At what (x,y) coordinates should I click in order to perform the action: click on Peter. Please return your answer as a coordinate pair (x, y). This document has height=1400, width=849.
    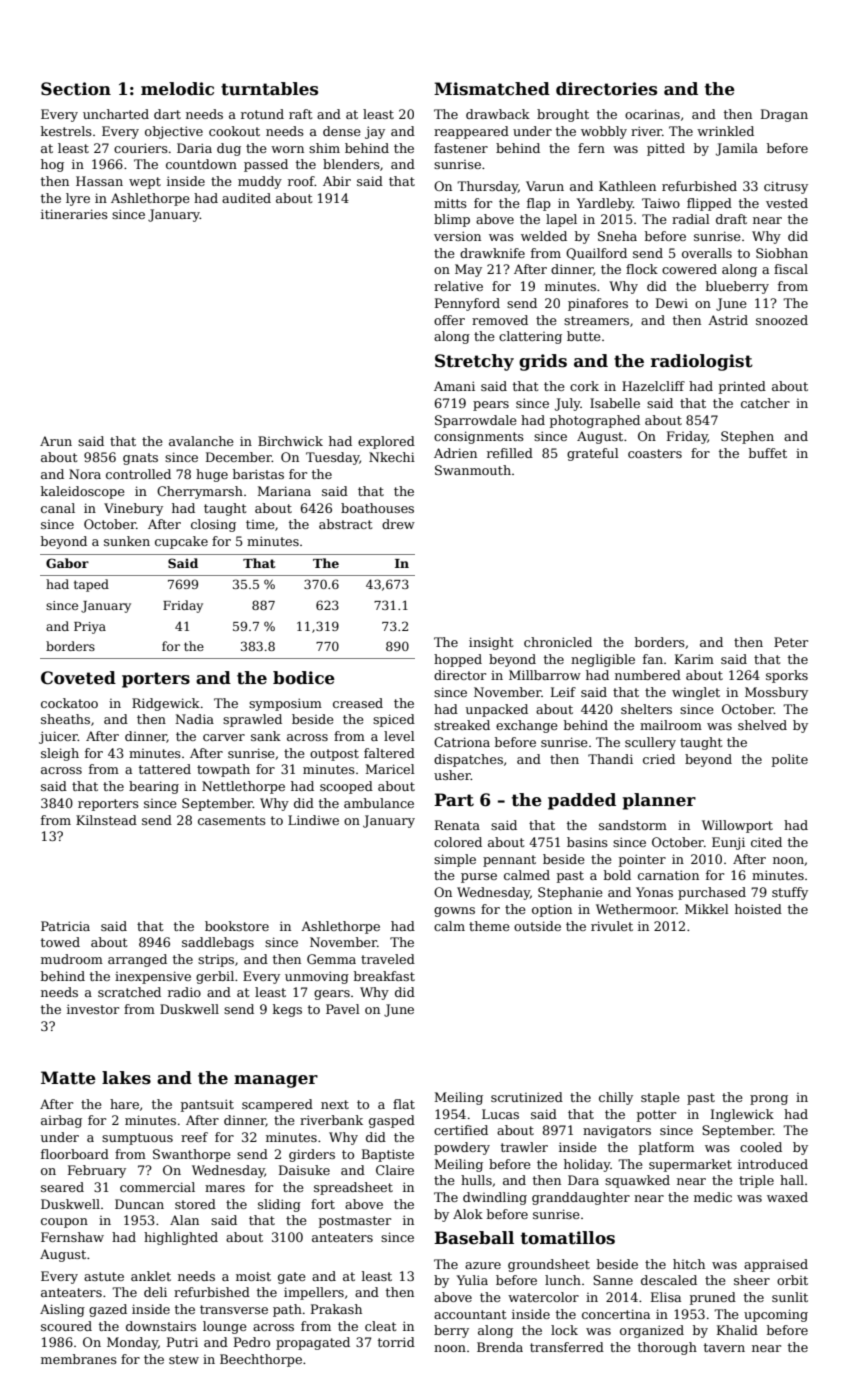
    Looking at the image, I should click on (791, 642).
